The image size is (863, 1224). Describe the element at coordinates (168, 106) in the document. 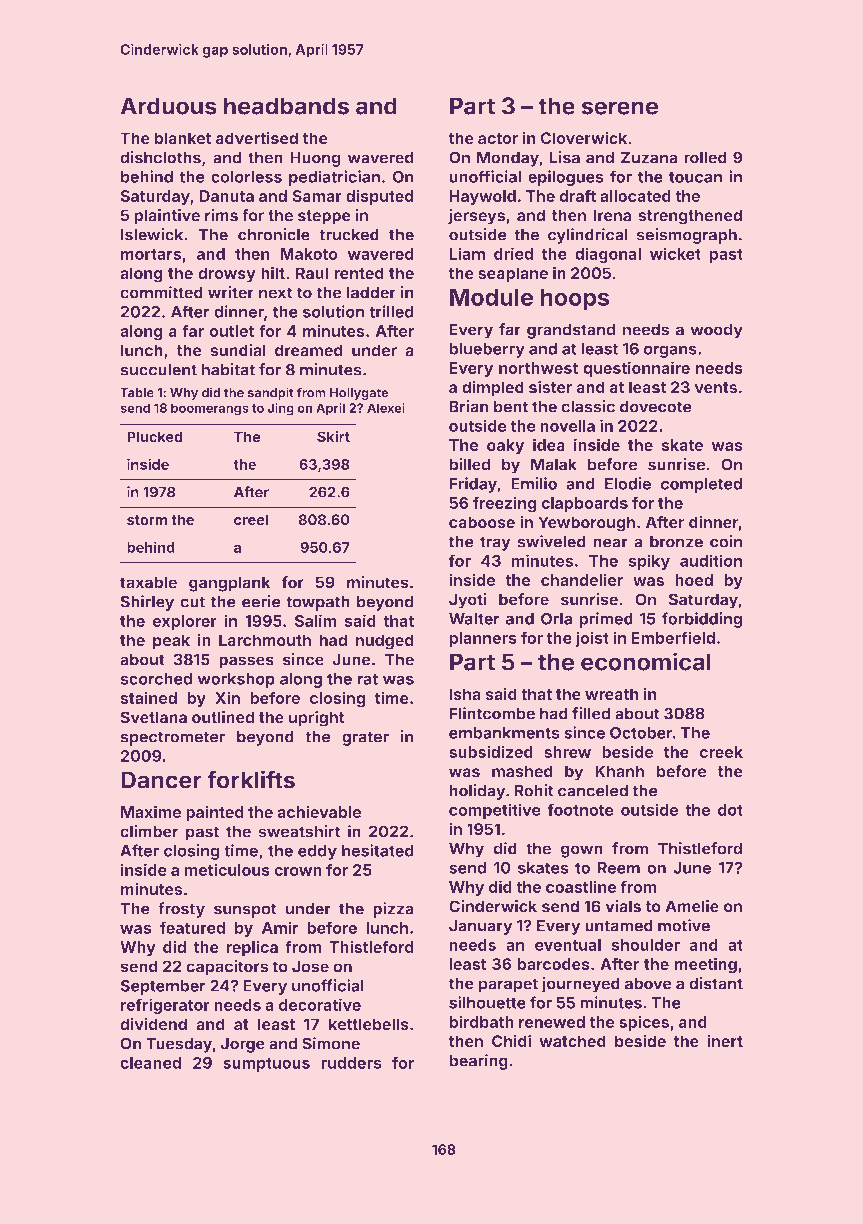

I see `Arduous` at that location.
